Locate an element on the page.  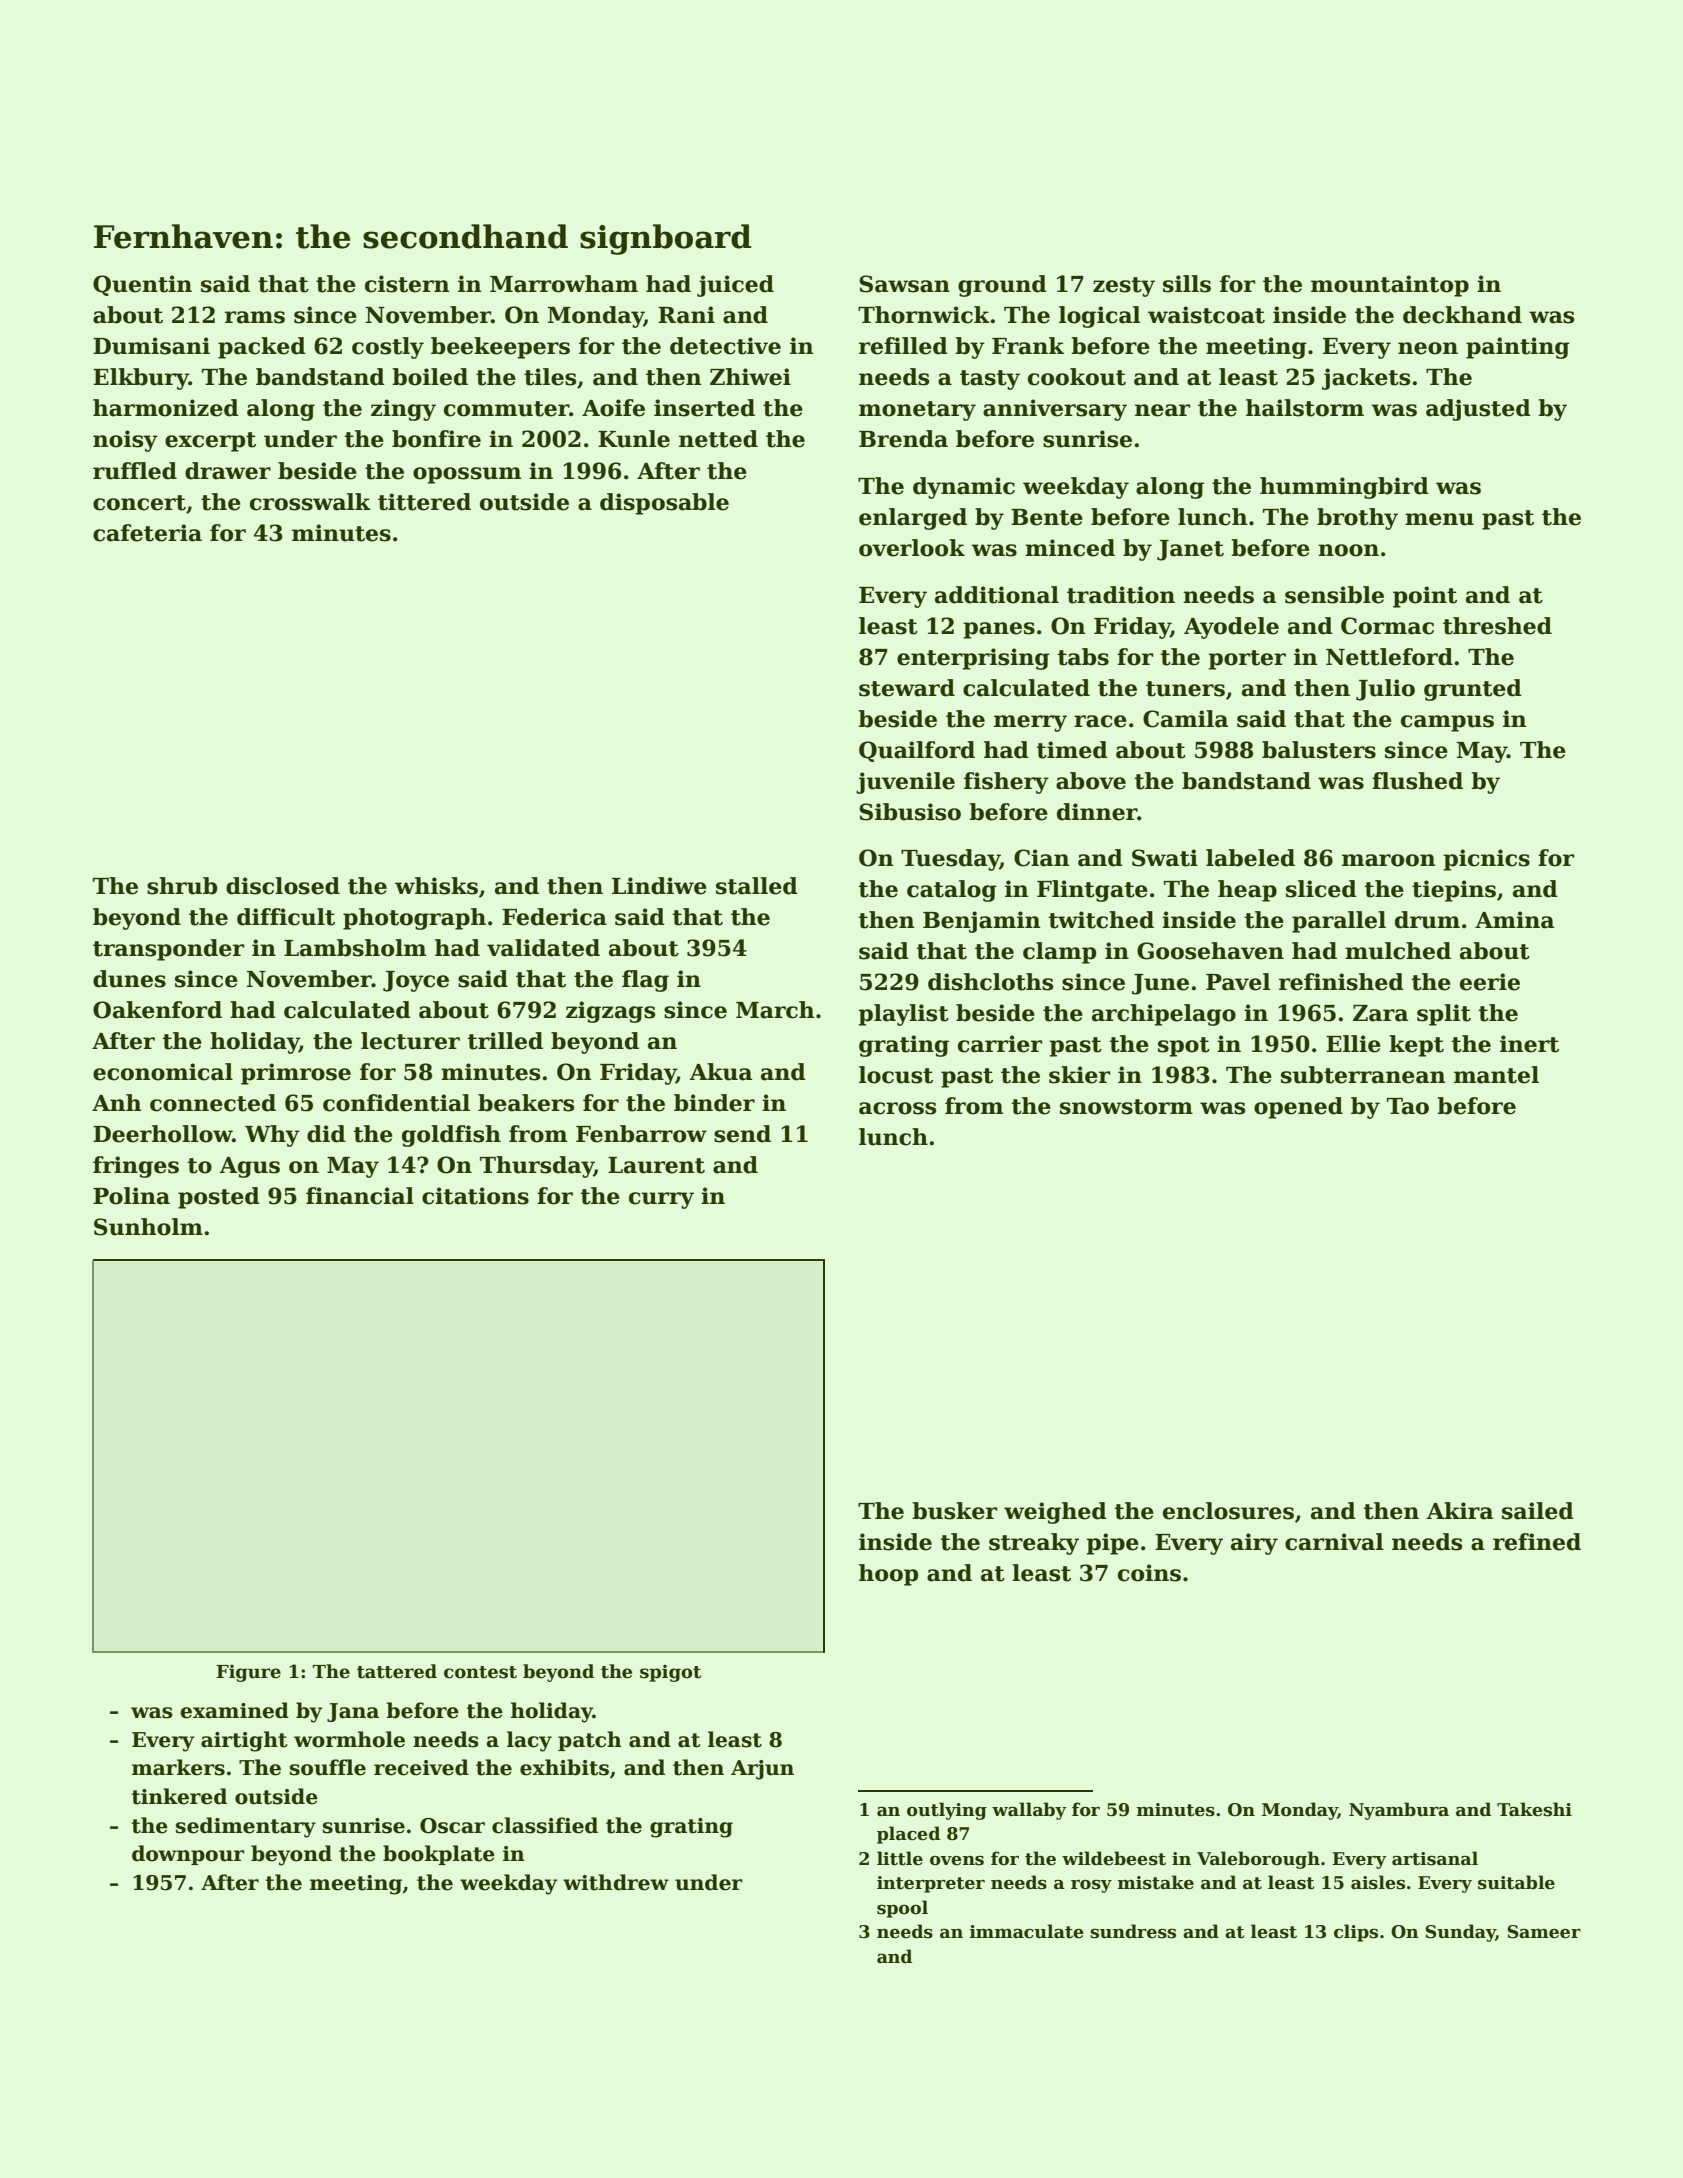
mantel is located at coordinates (1496, 1075).
